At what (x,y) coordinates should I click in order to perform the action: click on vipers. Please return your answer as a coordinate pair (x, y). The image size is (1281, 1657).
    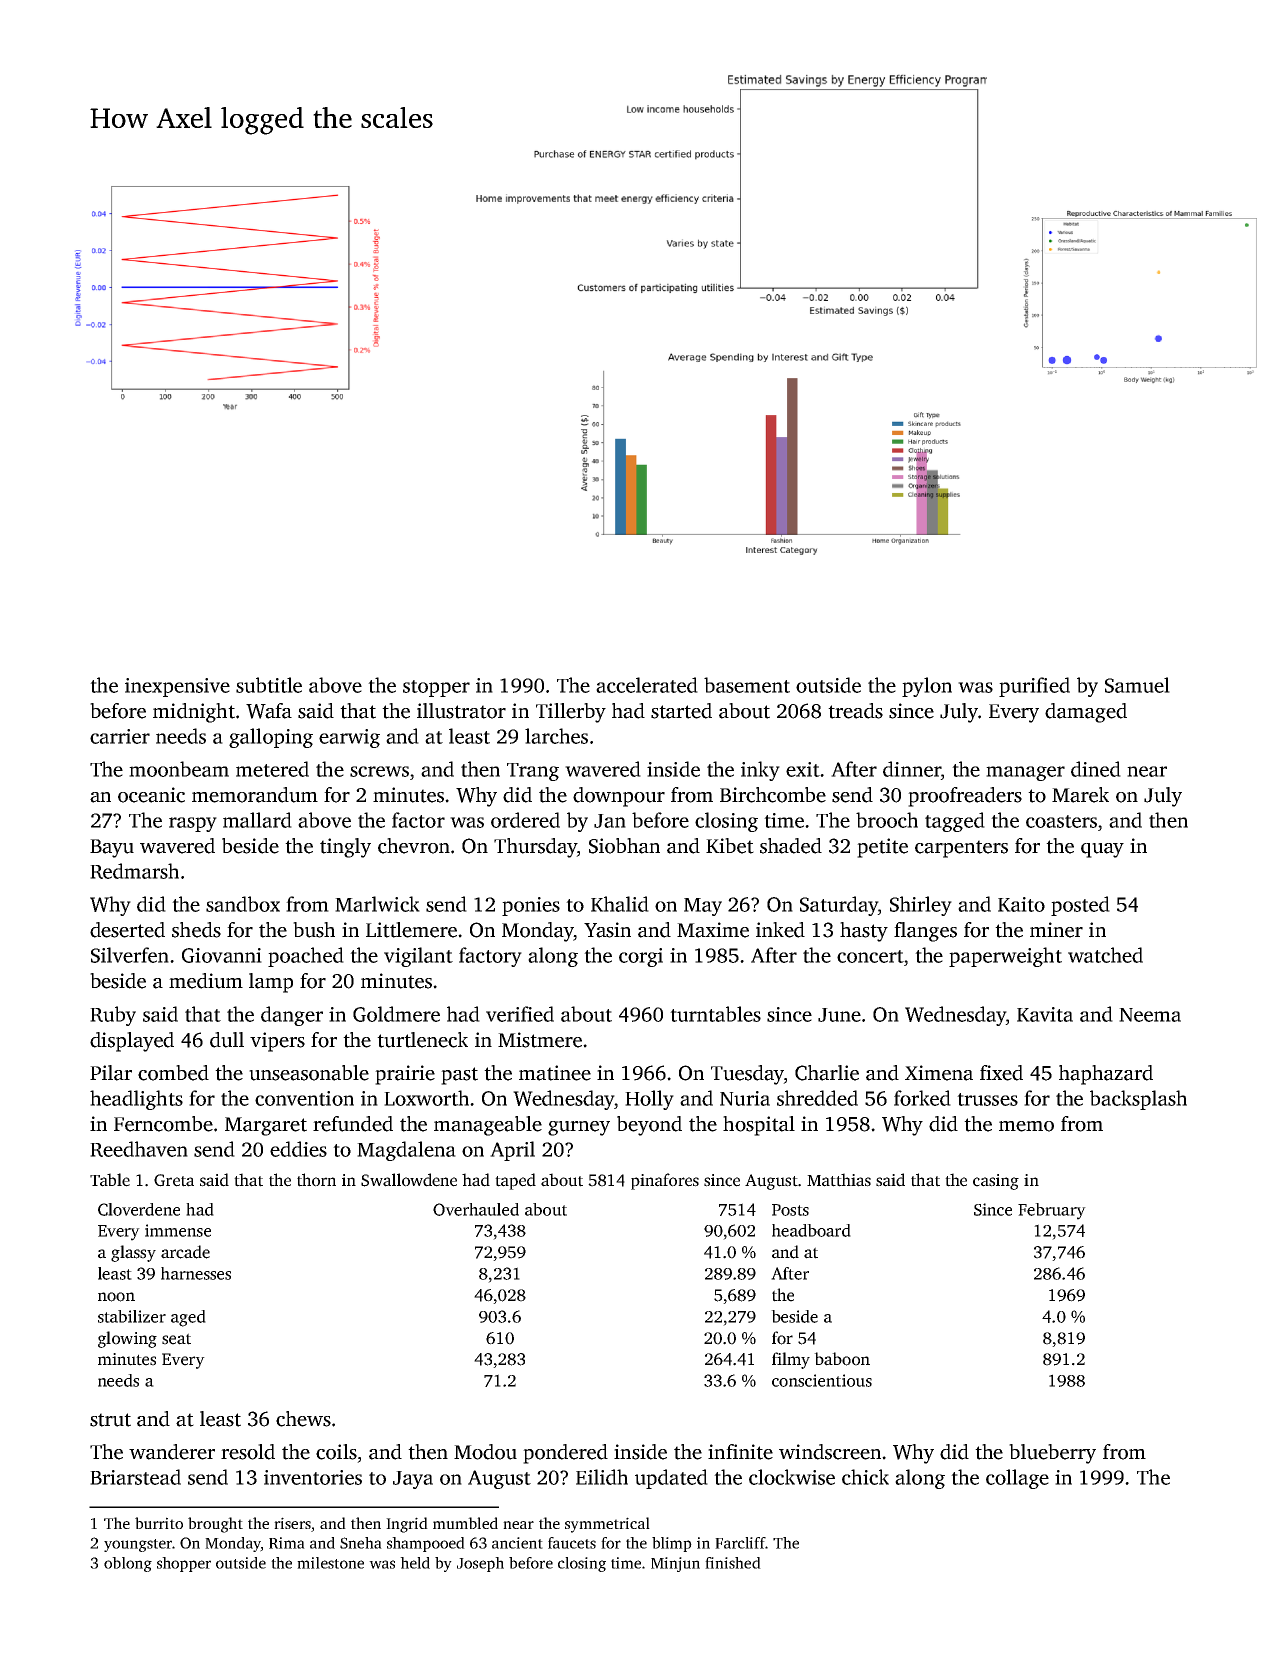
    Looking at the image, I should click on (277, 1042).
